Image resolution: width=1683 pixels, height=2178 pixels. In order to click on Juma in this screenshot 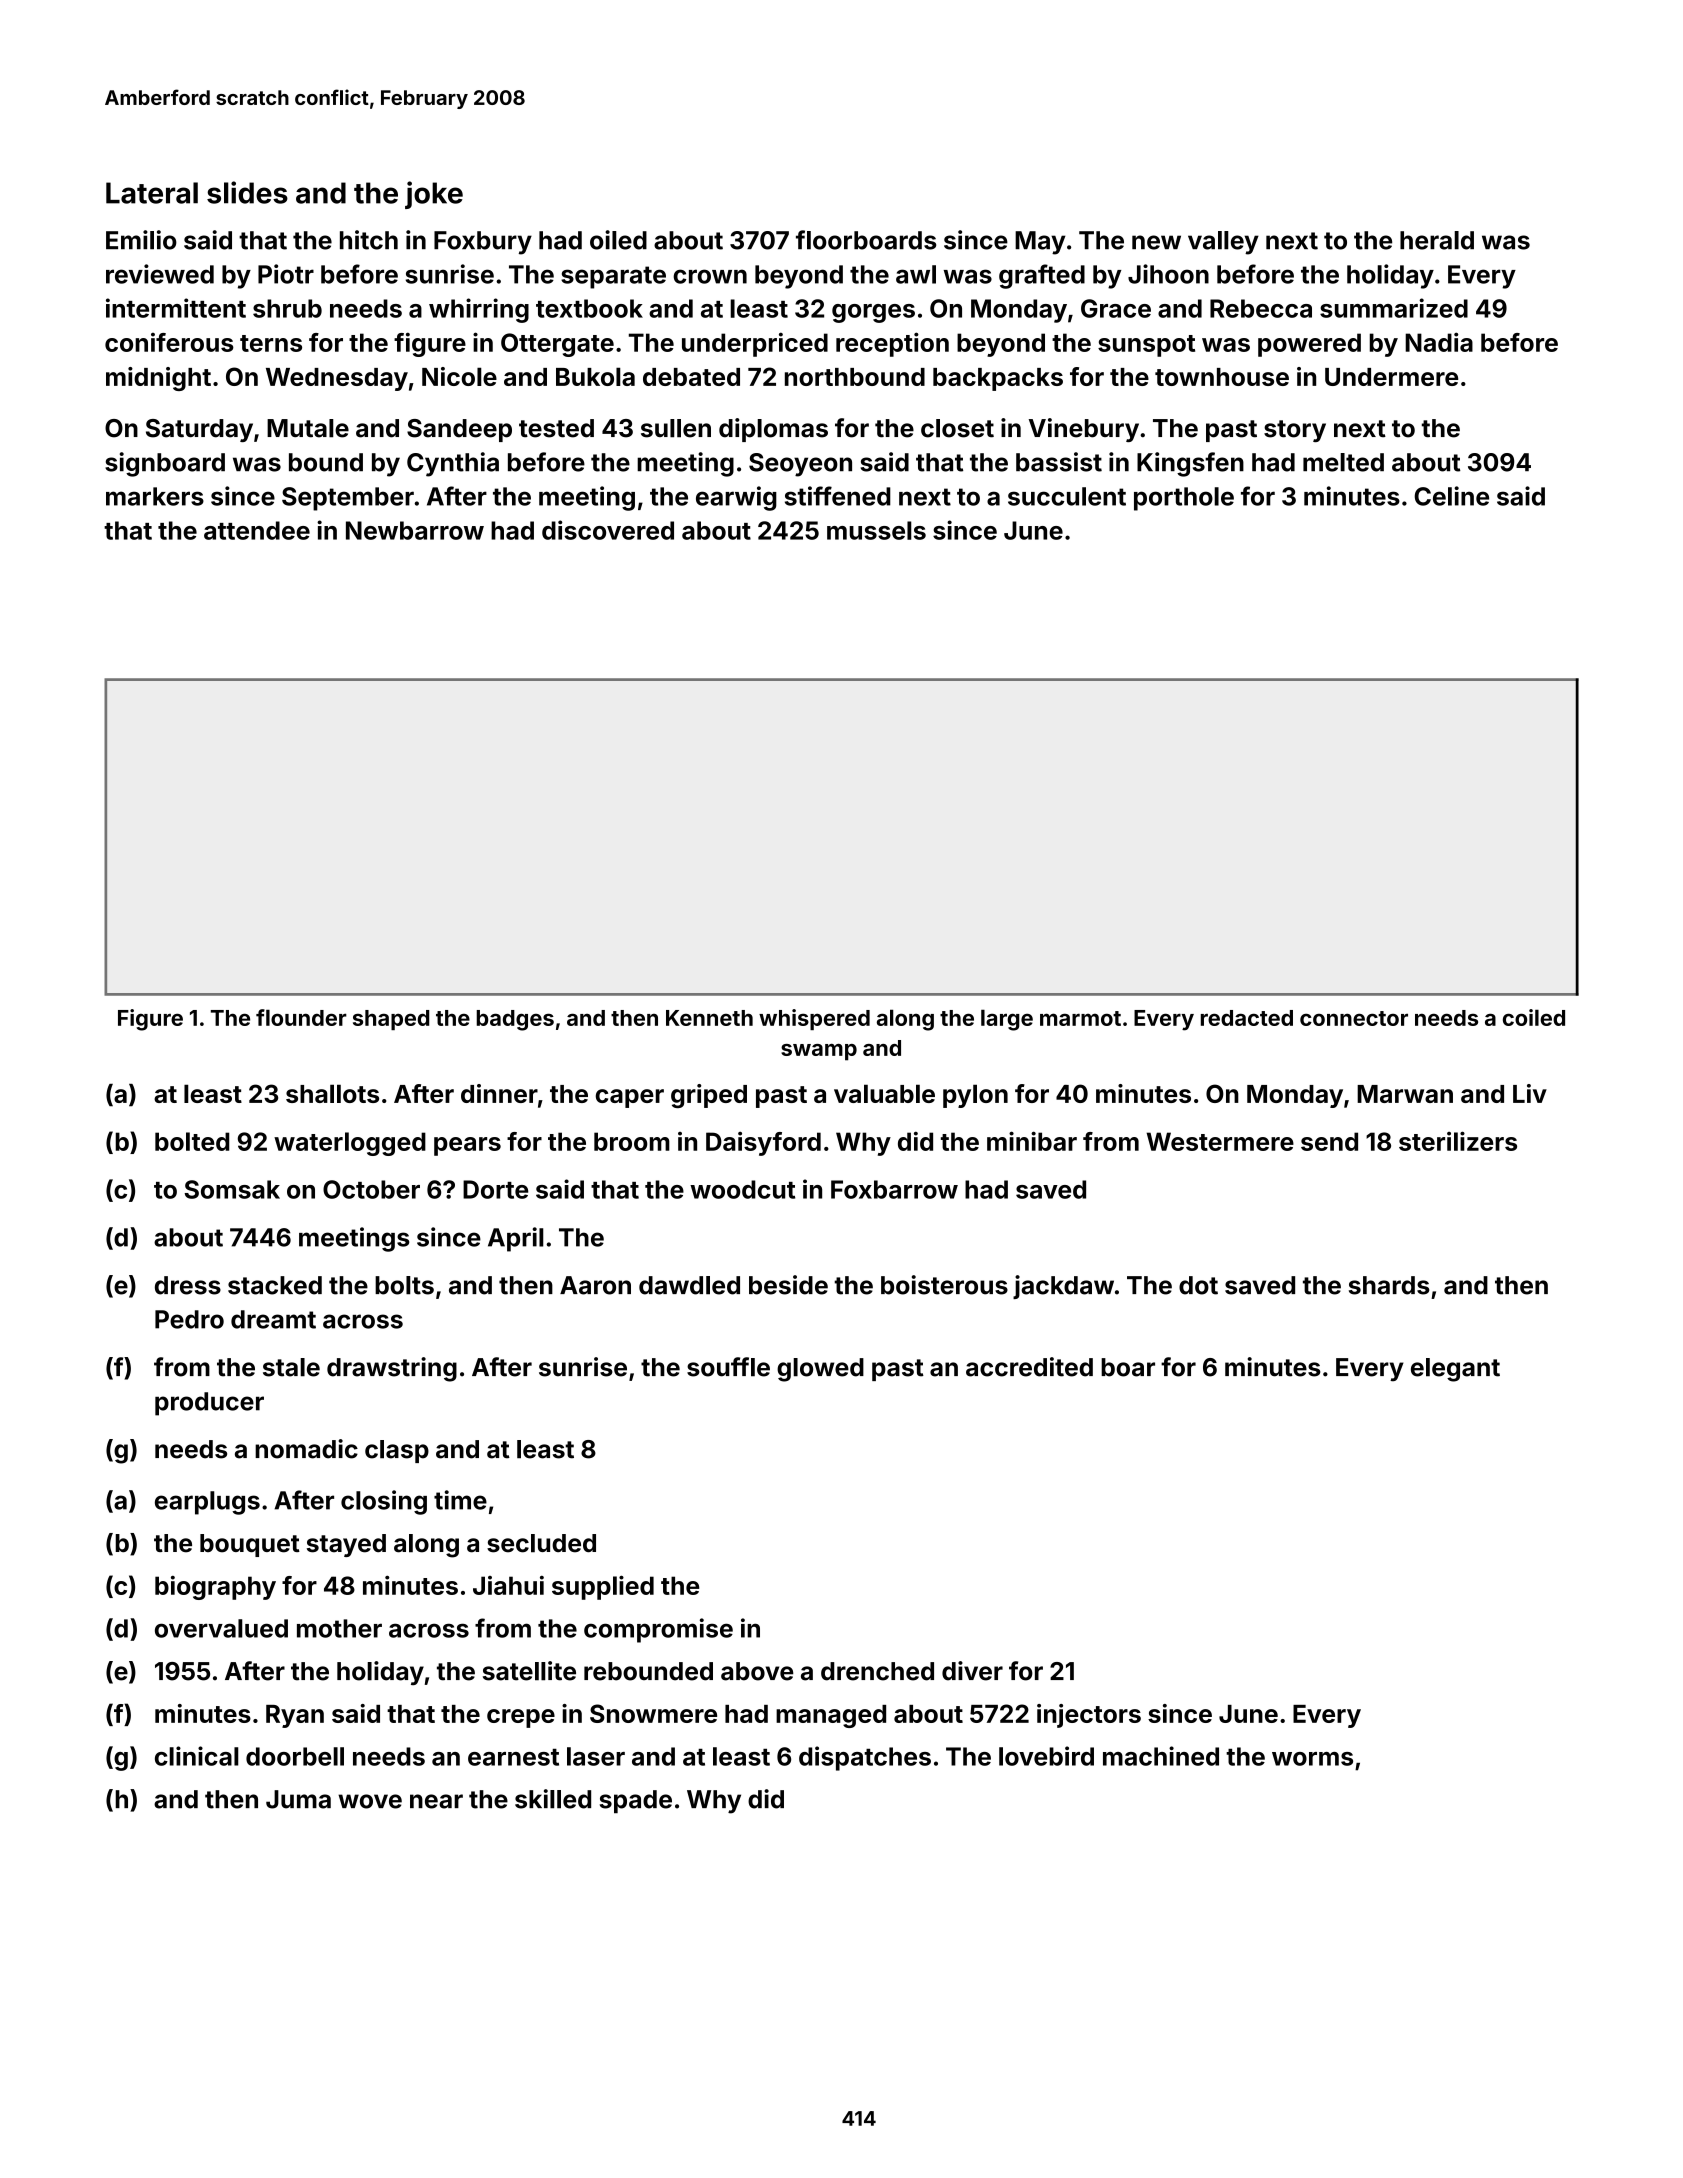, I will do `click(298, 1799)`.
